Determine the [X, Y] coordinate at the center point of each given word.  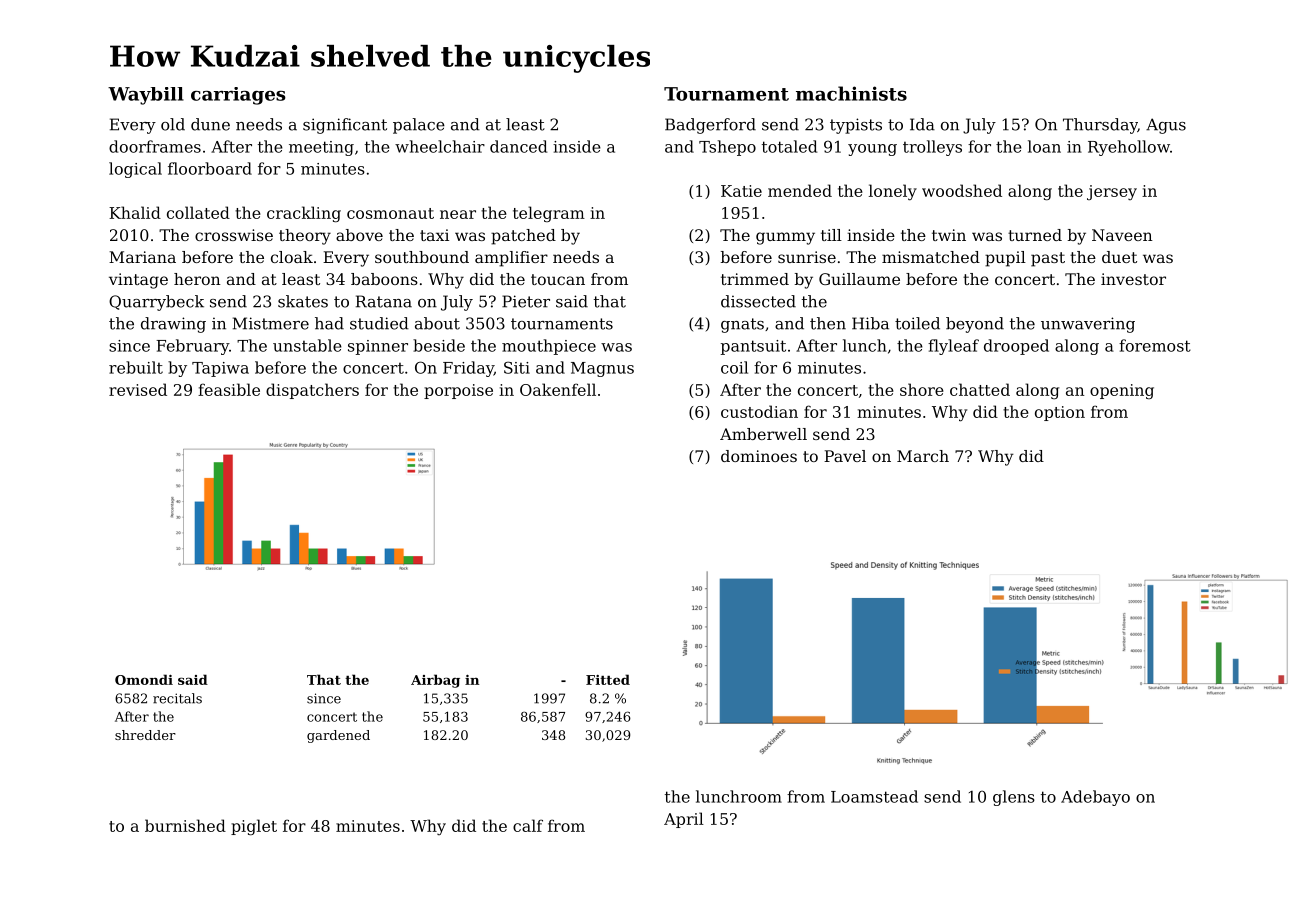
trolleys [932, 148]
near [458, 214]
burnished [185, 825]
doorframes [155, 146]
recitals [177, 698]
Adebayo [1095, 798]
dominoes [759, 456]
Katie [741, 191]
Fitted [608, 679]
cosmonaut [390, 213]
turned [1035, 235]
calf [528, 825]
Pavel [845, 456]
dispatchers [312, 391]
